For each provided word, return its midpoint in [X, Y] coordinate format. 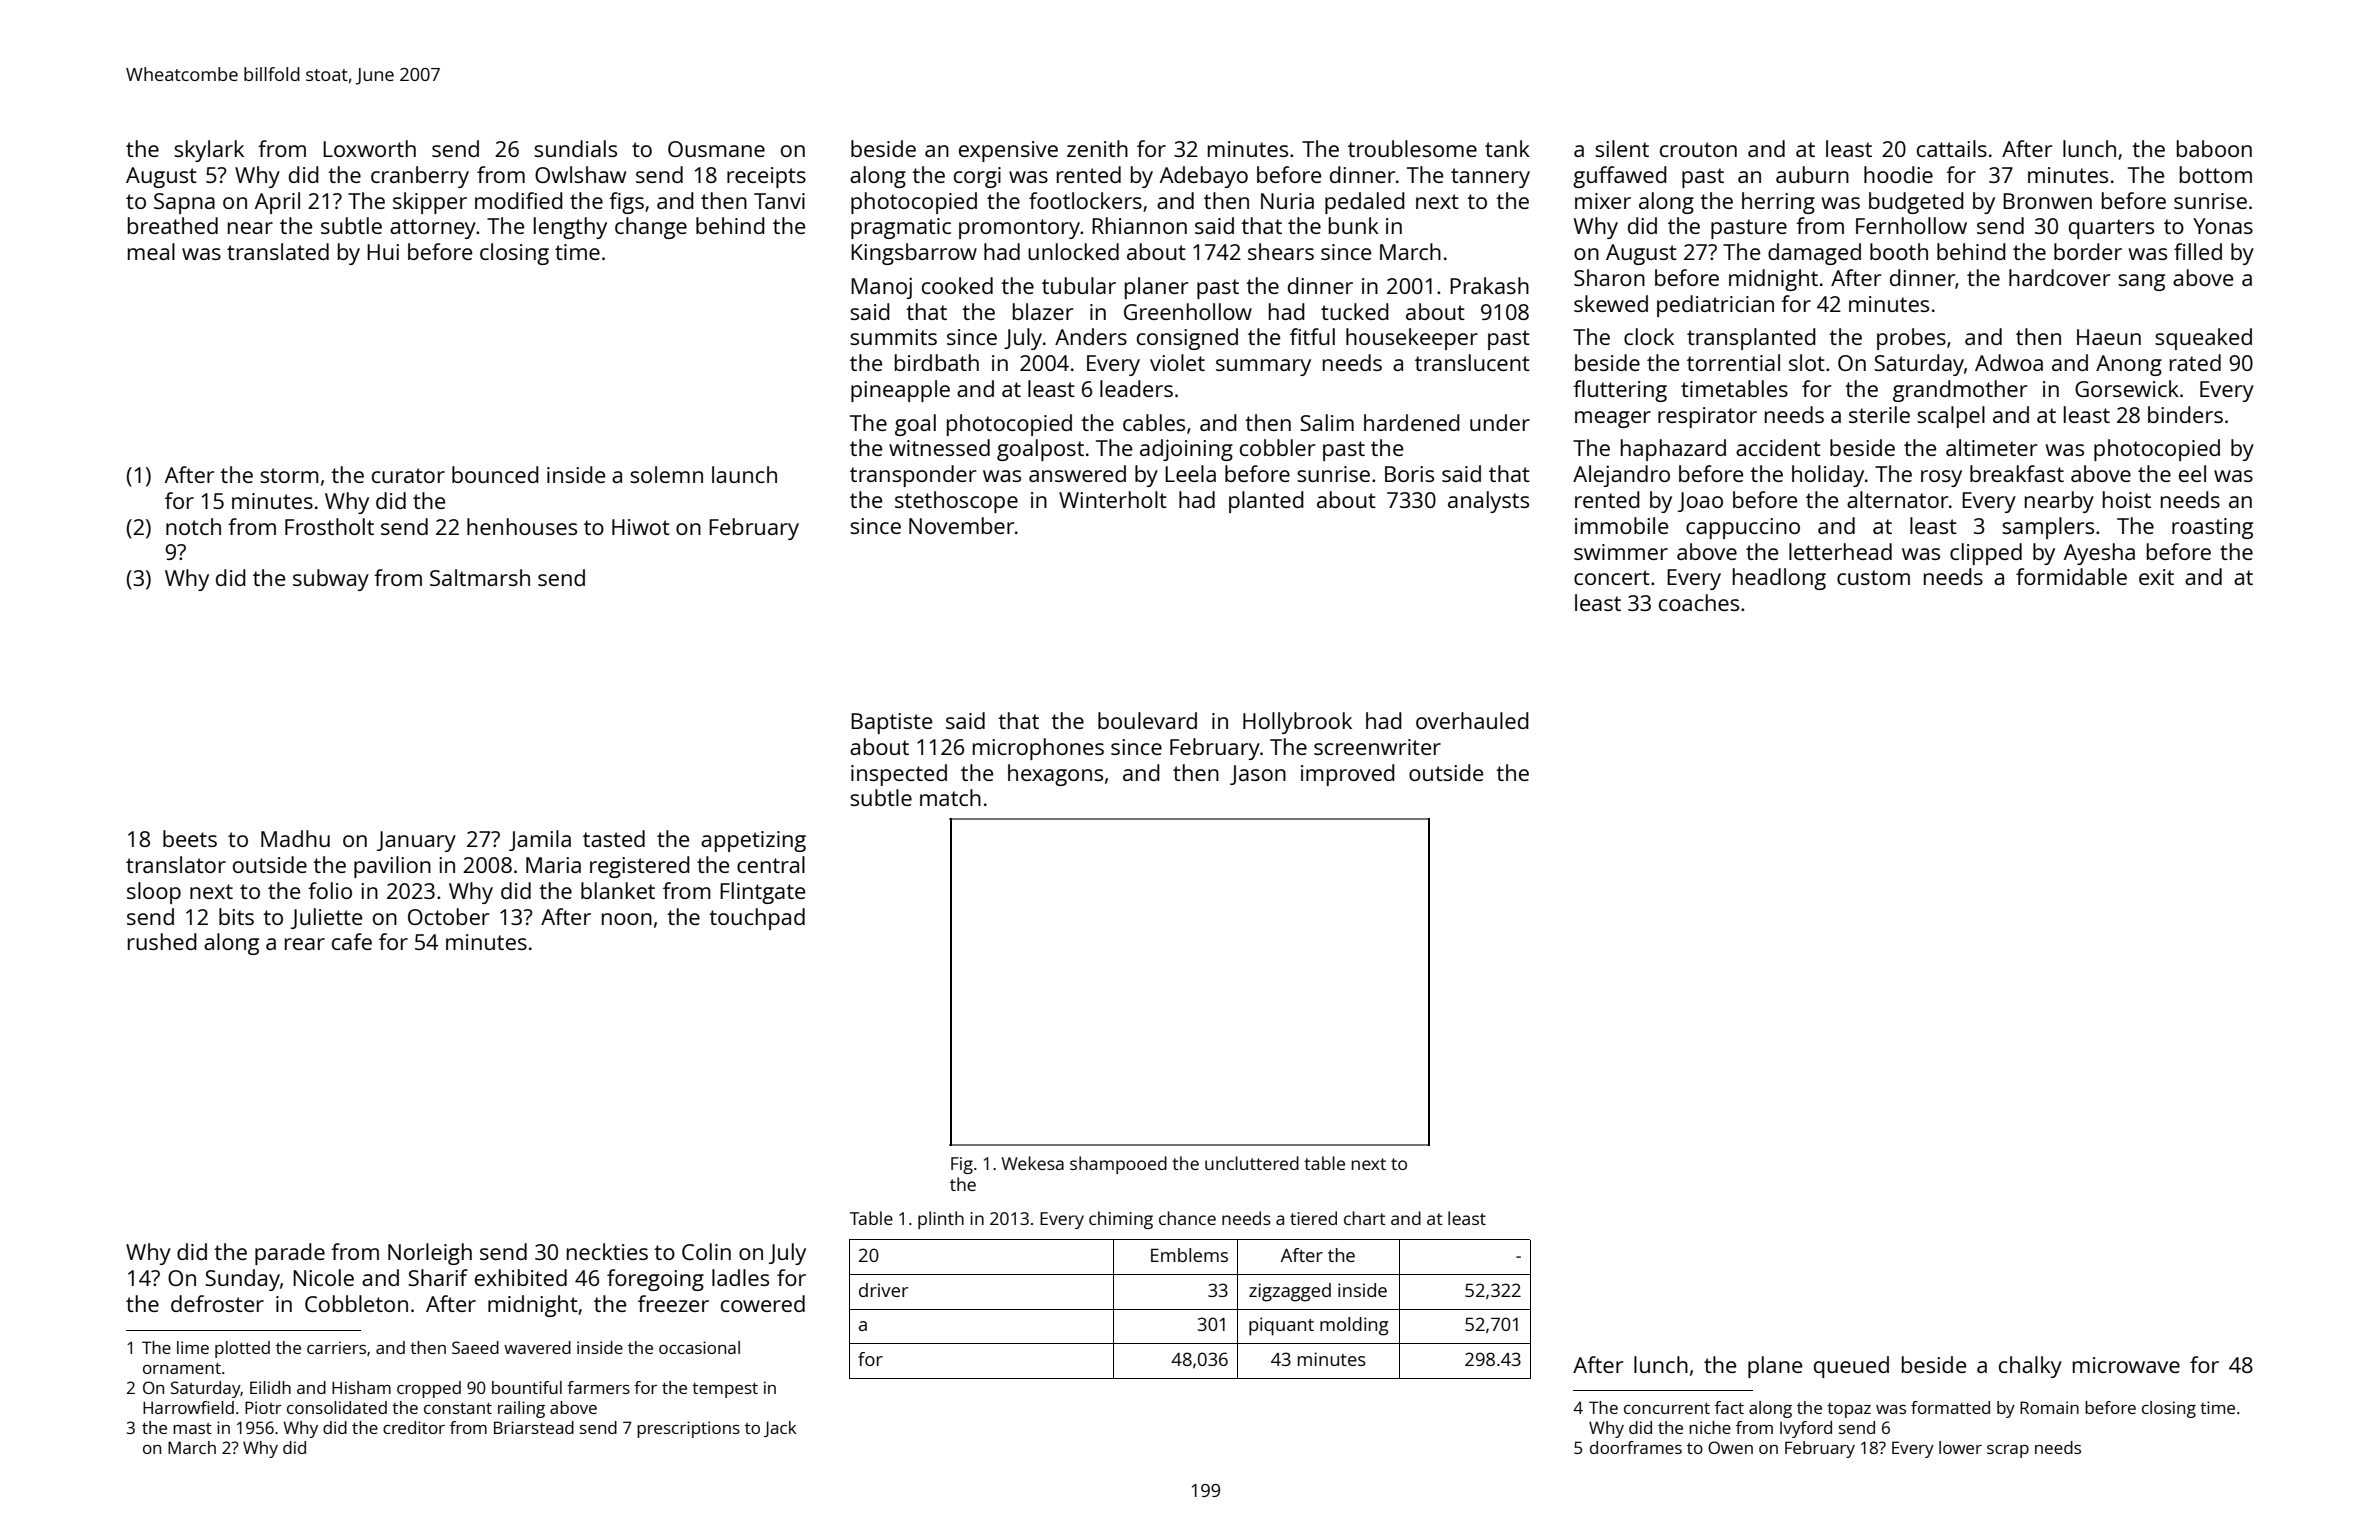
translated [278, 251]
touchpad [757, 919]
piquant [1281, 1326]
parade [290, 1254]
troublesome [1412, 148]
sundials [575, 148]
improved [1348, 775]
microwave [2126, 1365]
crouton [1698, 149]
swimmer [1621, 552]
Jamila [540, 840]
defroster [217, 1303]
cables [1154, 422]
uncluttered [1252, 1163]
